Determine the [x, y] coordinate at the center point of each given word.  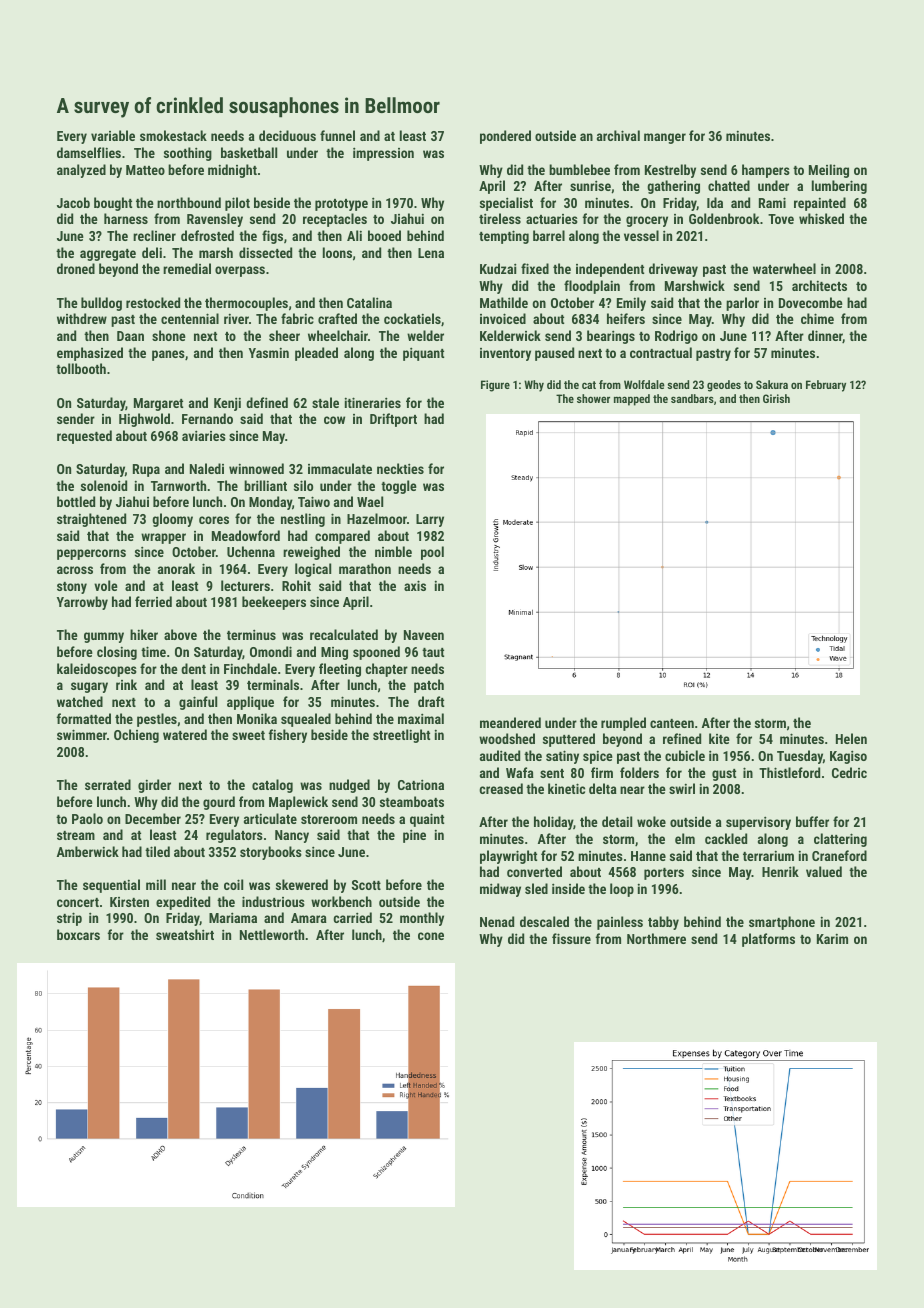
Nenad [497, 921]
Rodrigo [676, 337]
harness [126, 218]
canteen [672, 723]
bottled [76, 501]
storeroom [329, 819]
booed [384, 235]
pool [432, 553]
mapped [632, 400]
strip [69, 919]
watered [185, 734]
